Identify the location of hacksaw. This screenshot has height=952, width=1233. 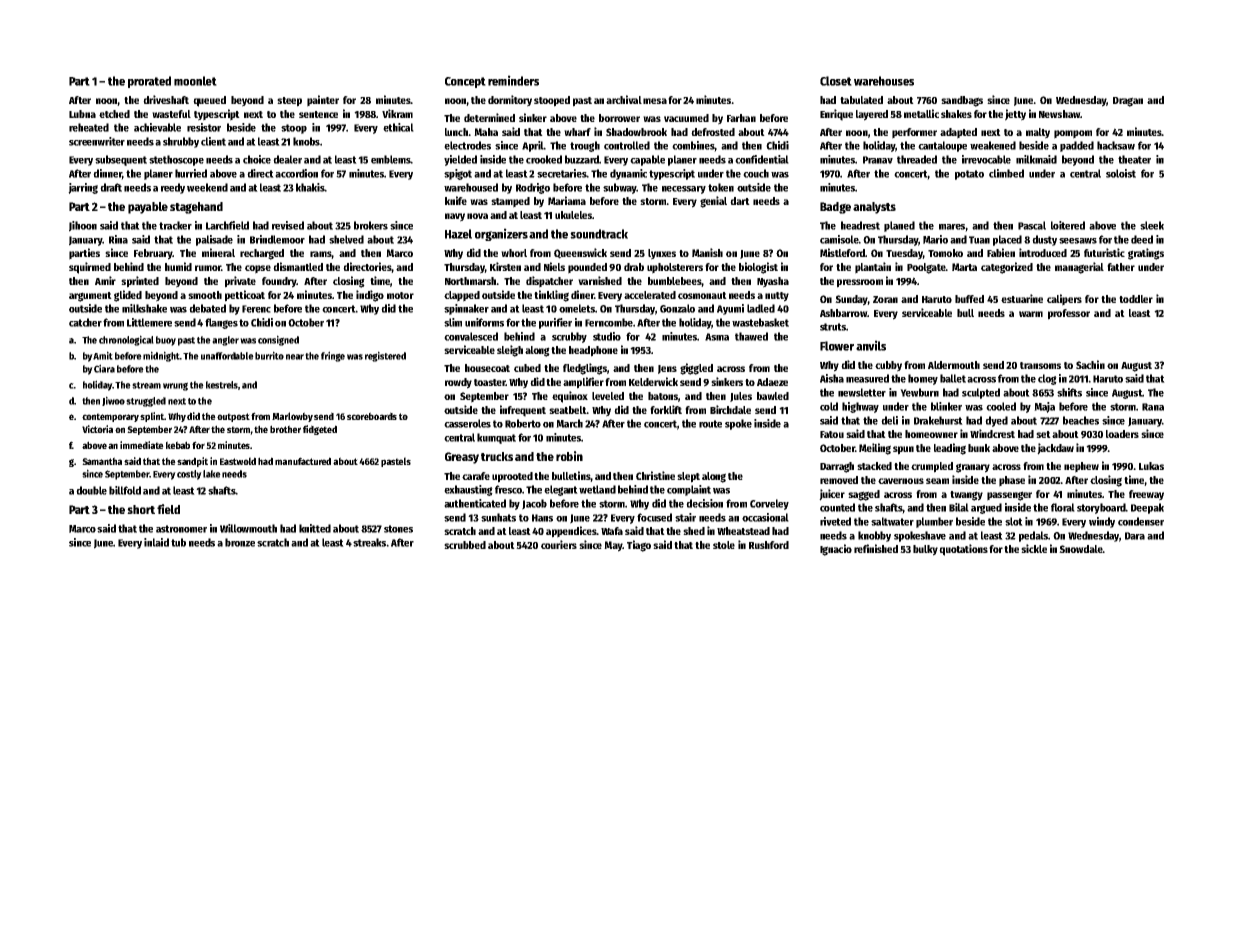
(1116, 145).
